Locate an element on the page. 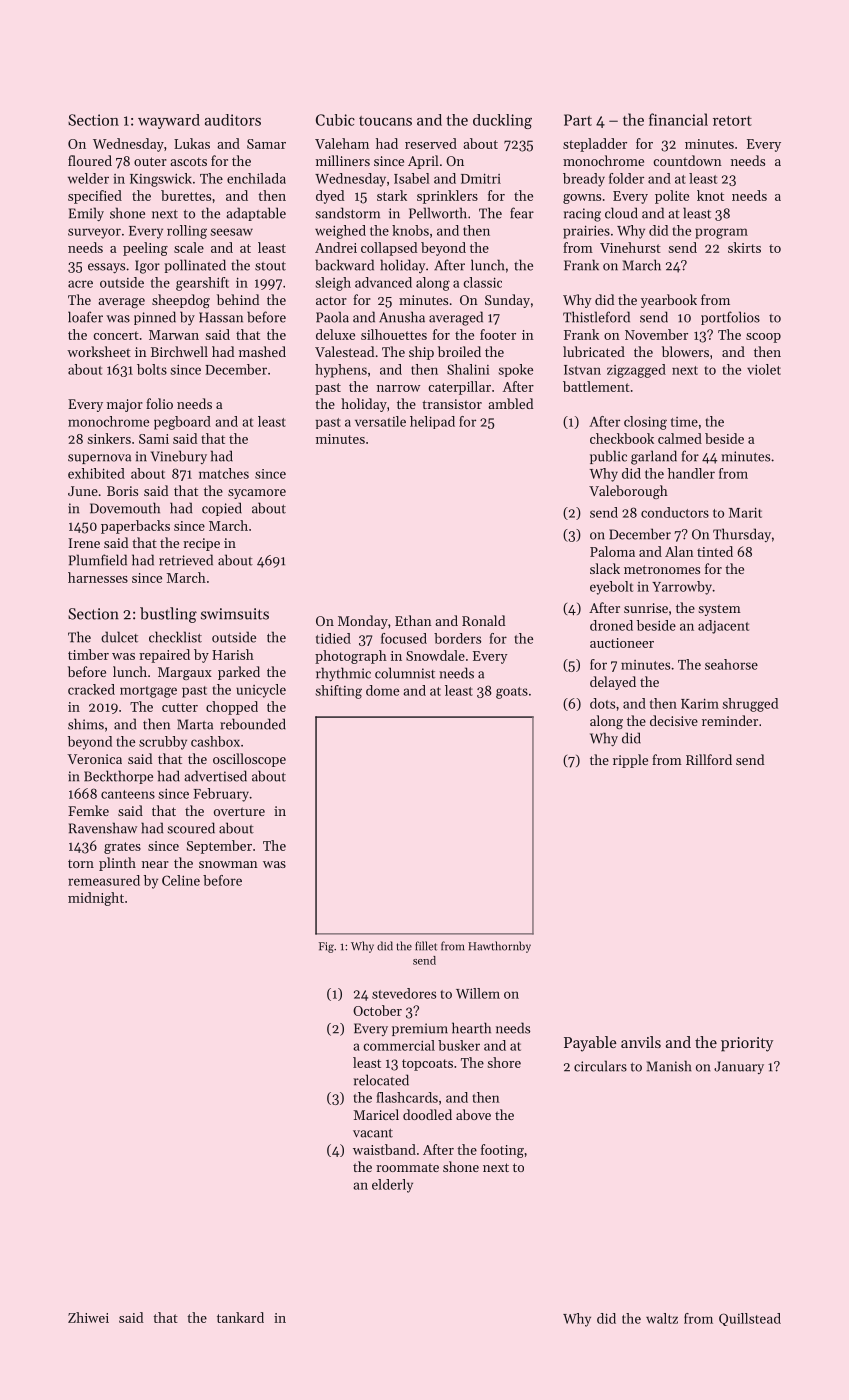  waltz is located at coordinates (662, 1318).
